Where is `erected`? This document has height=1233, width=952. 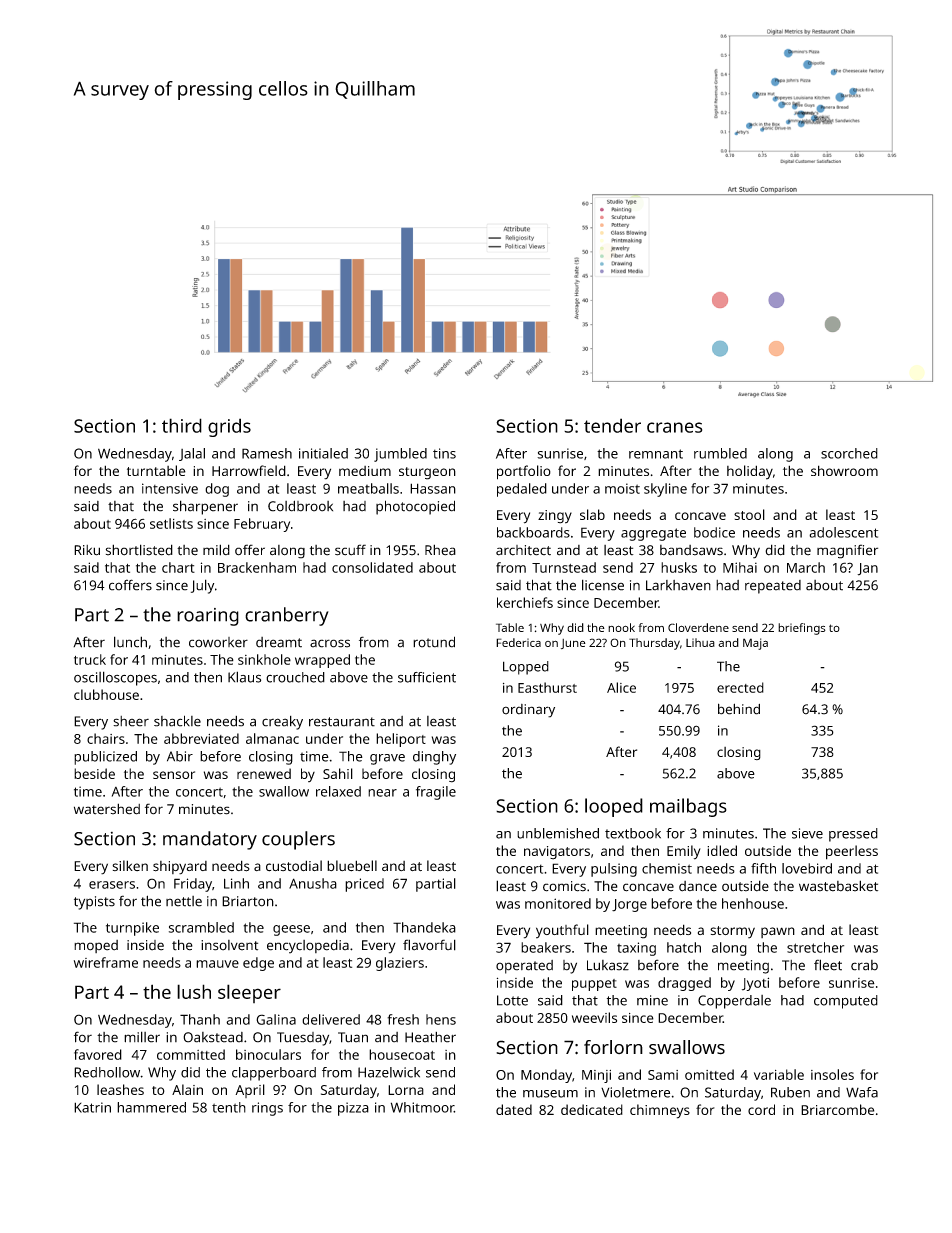
erected is located at coordinates (740, 687).
